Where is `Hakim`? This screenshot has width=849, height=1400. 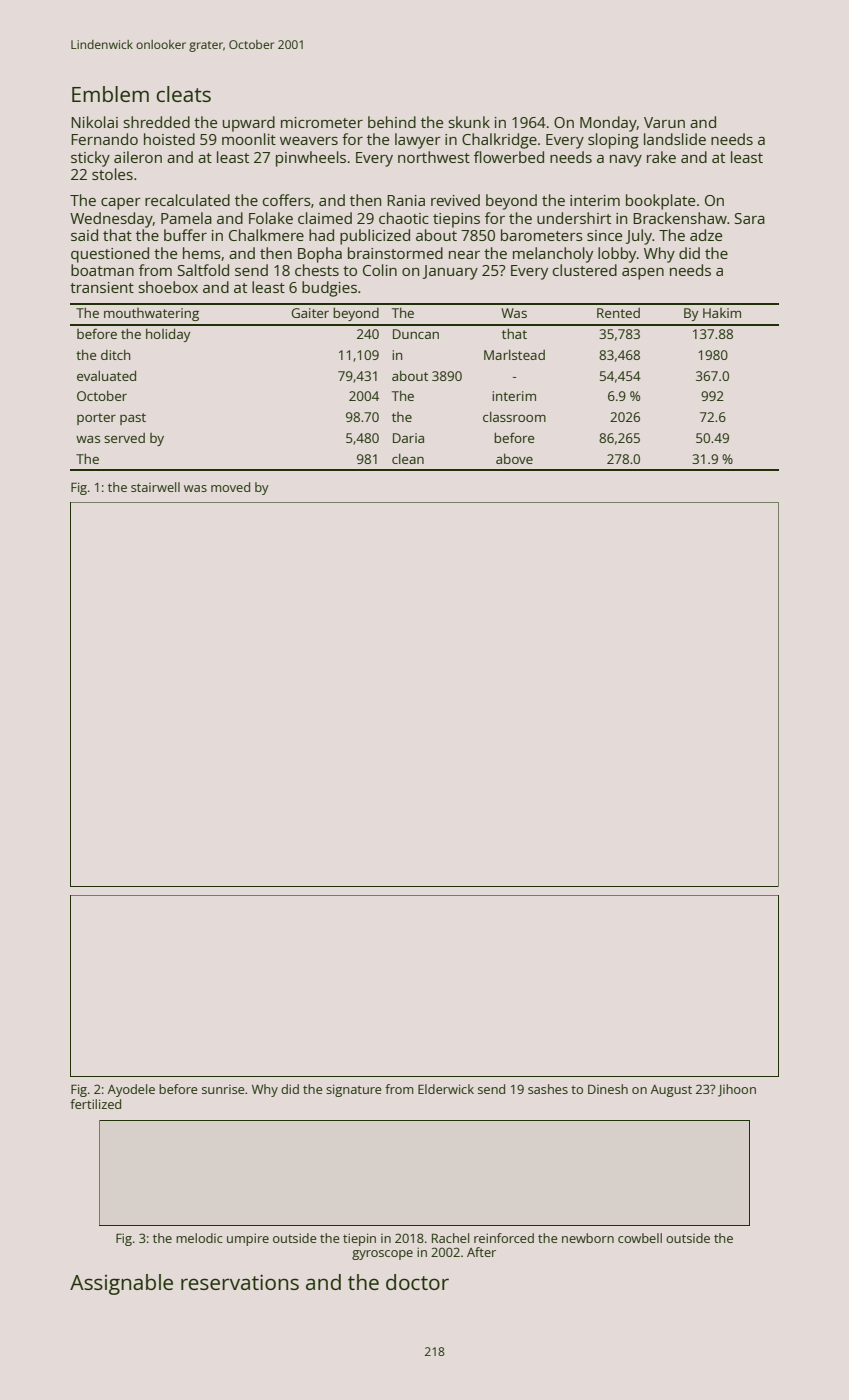 Hakim is located at coordinates (722, 313).
